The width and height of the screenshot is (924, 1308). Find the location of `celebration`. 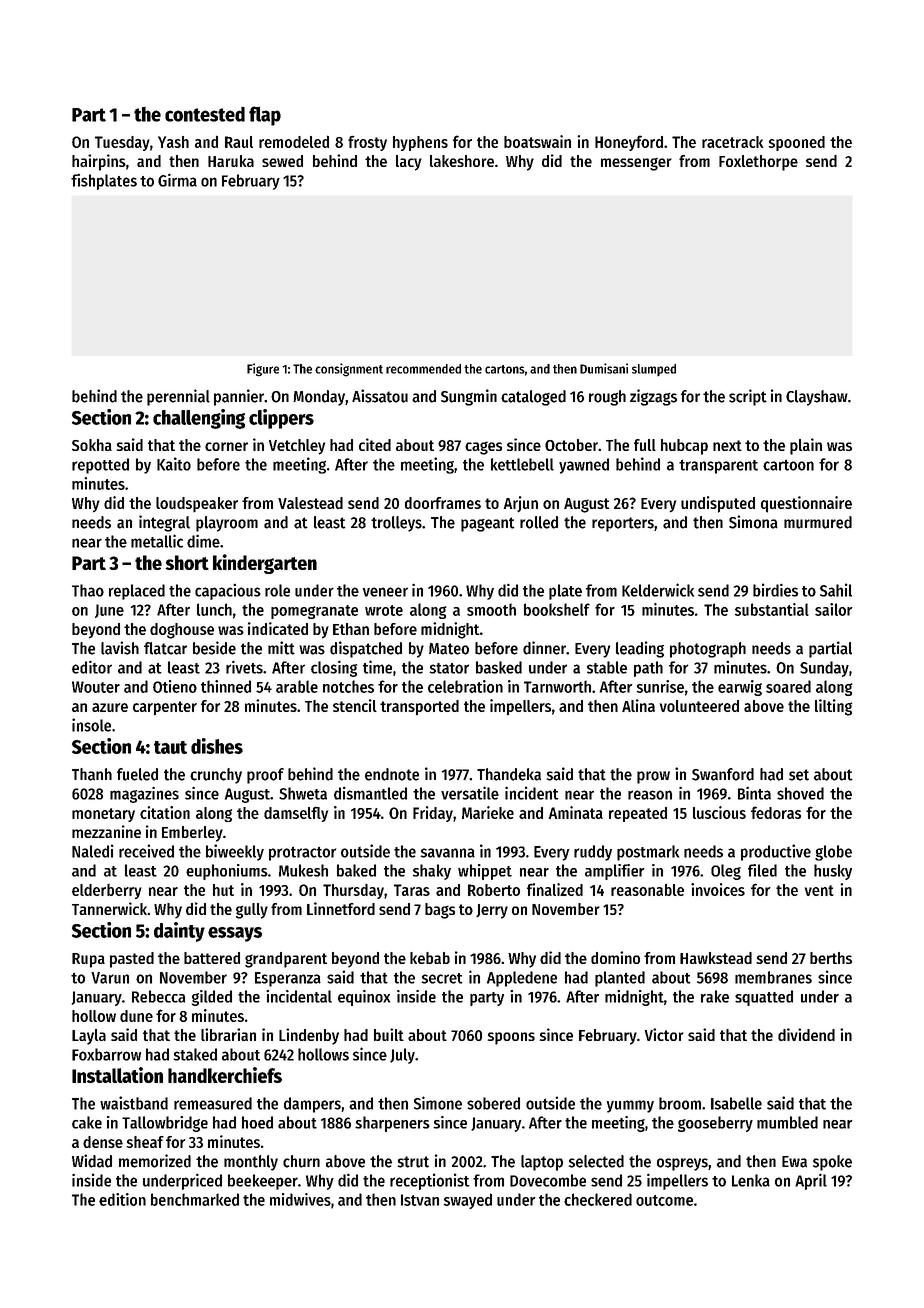

celebration is located at coordinates (465, 686).
